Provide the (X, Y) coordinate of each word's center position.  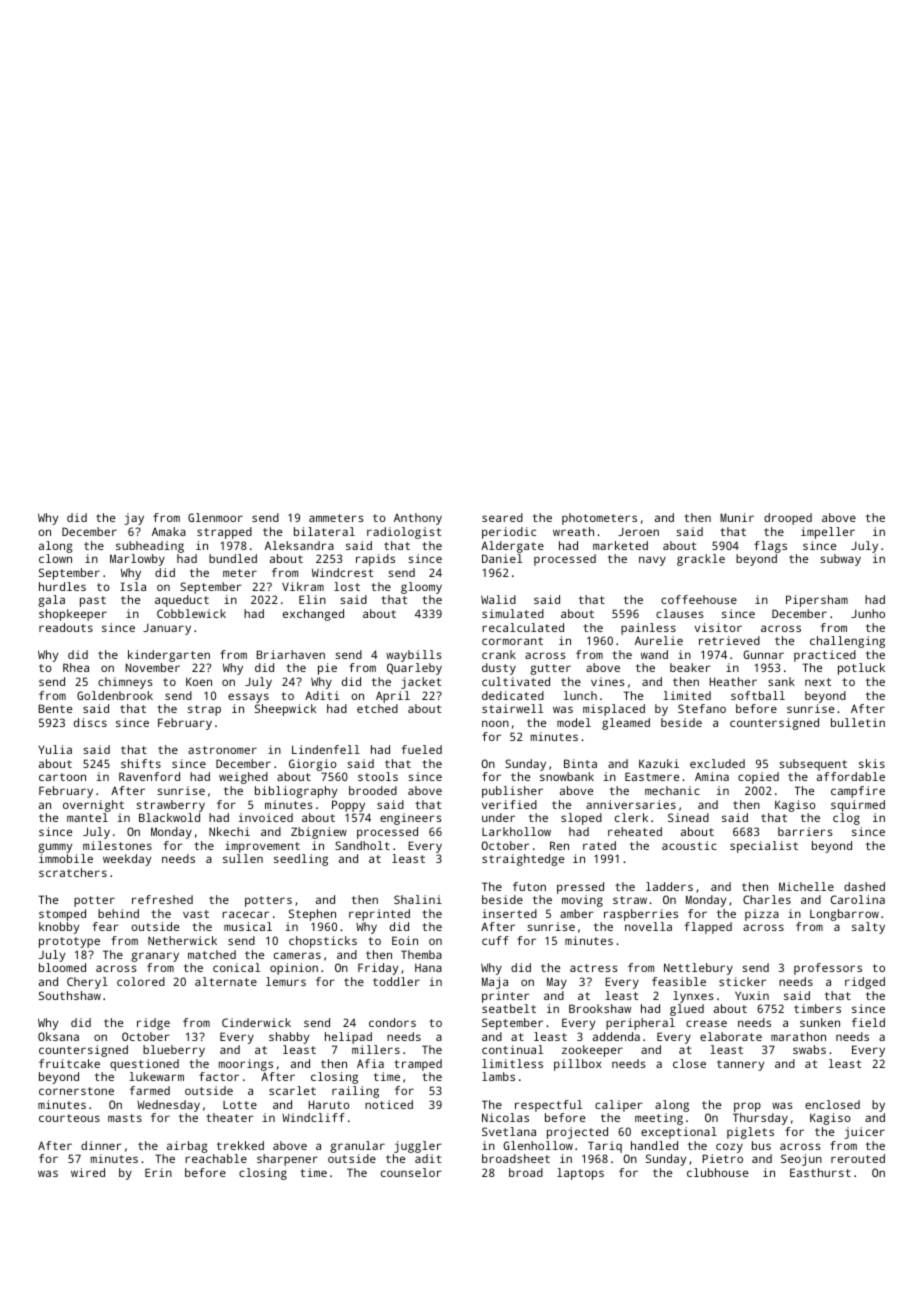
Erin (158, 1172)
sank (781, 681)
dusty (499, 669)
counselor (411, 1172)
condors (392, 1022)
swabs (809, 1049)
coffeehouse (699, 599)
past (93, 601)
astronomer (222, 750)
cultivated (516, 681)
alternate (226, 981)
